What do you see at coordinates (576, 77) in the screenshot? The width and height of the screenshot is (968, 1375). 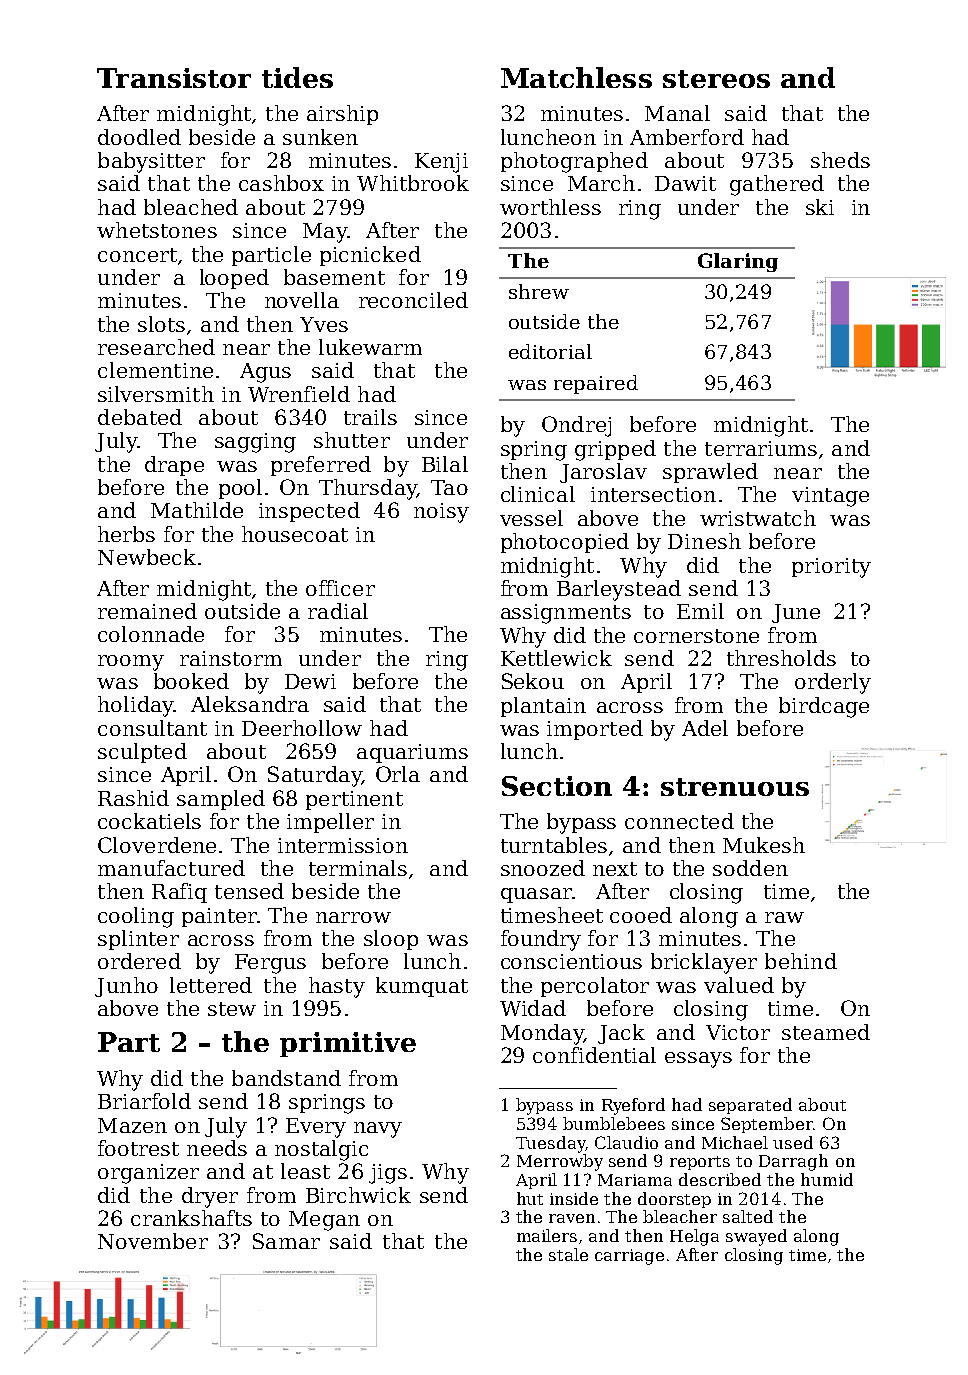 I see `Matchless` at bounding box center [576, 77].
